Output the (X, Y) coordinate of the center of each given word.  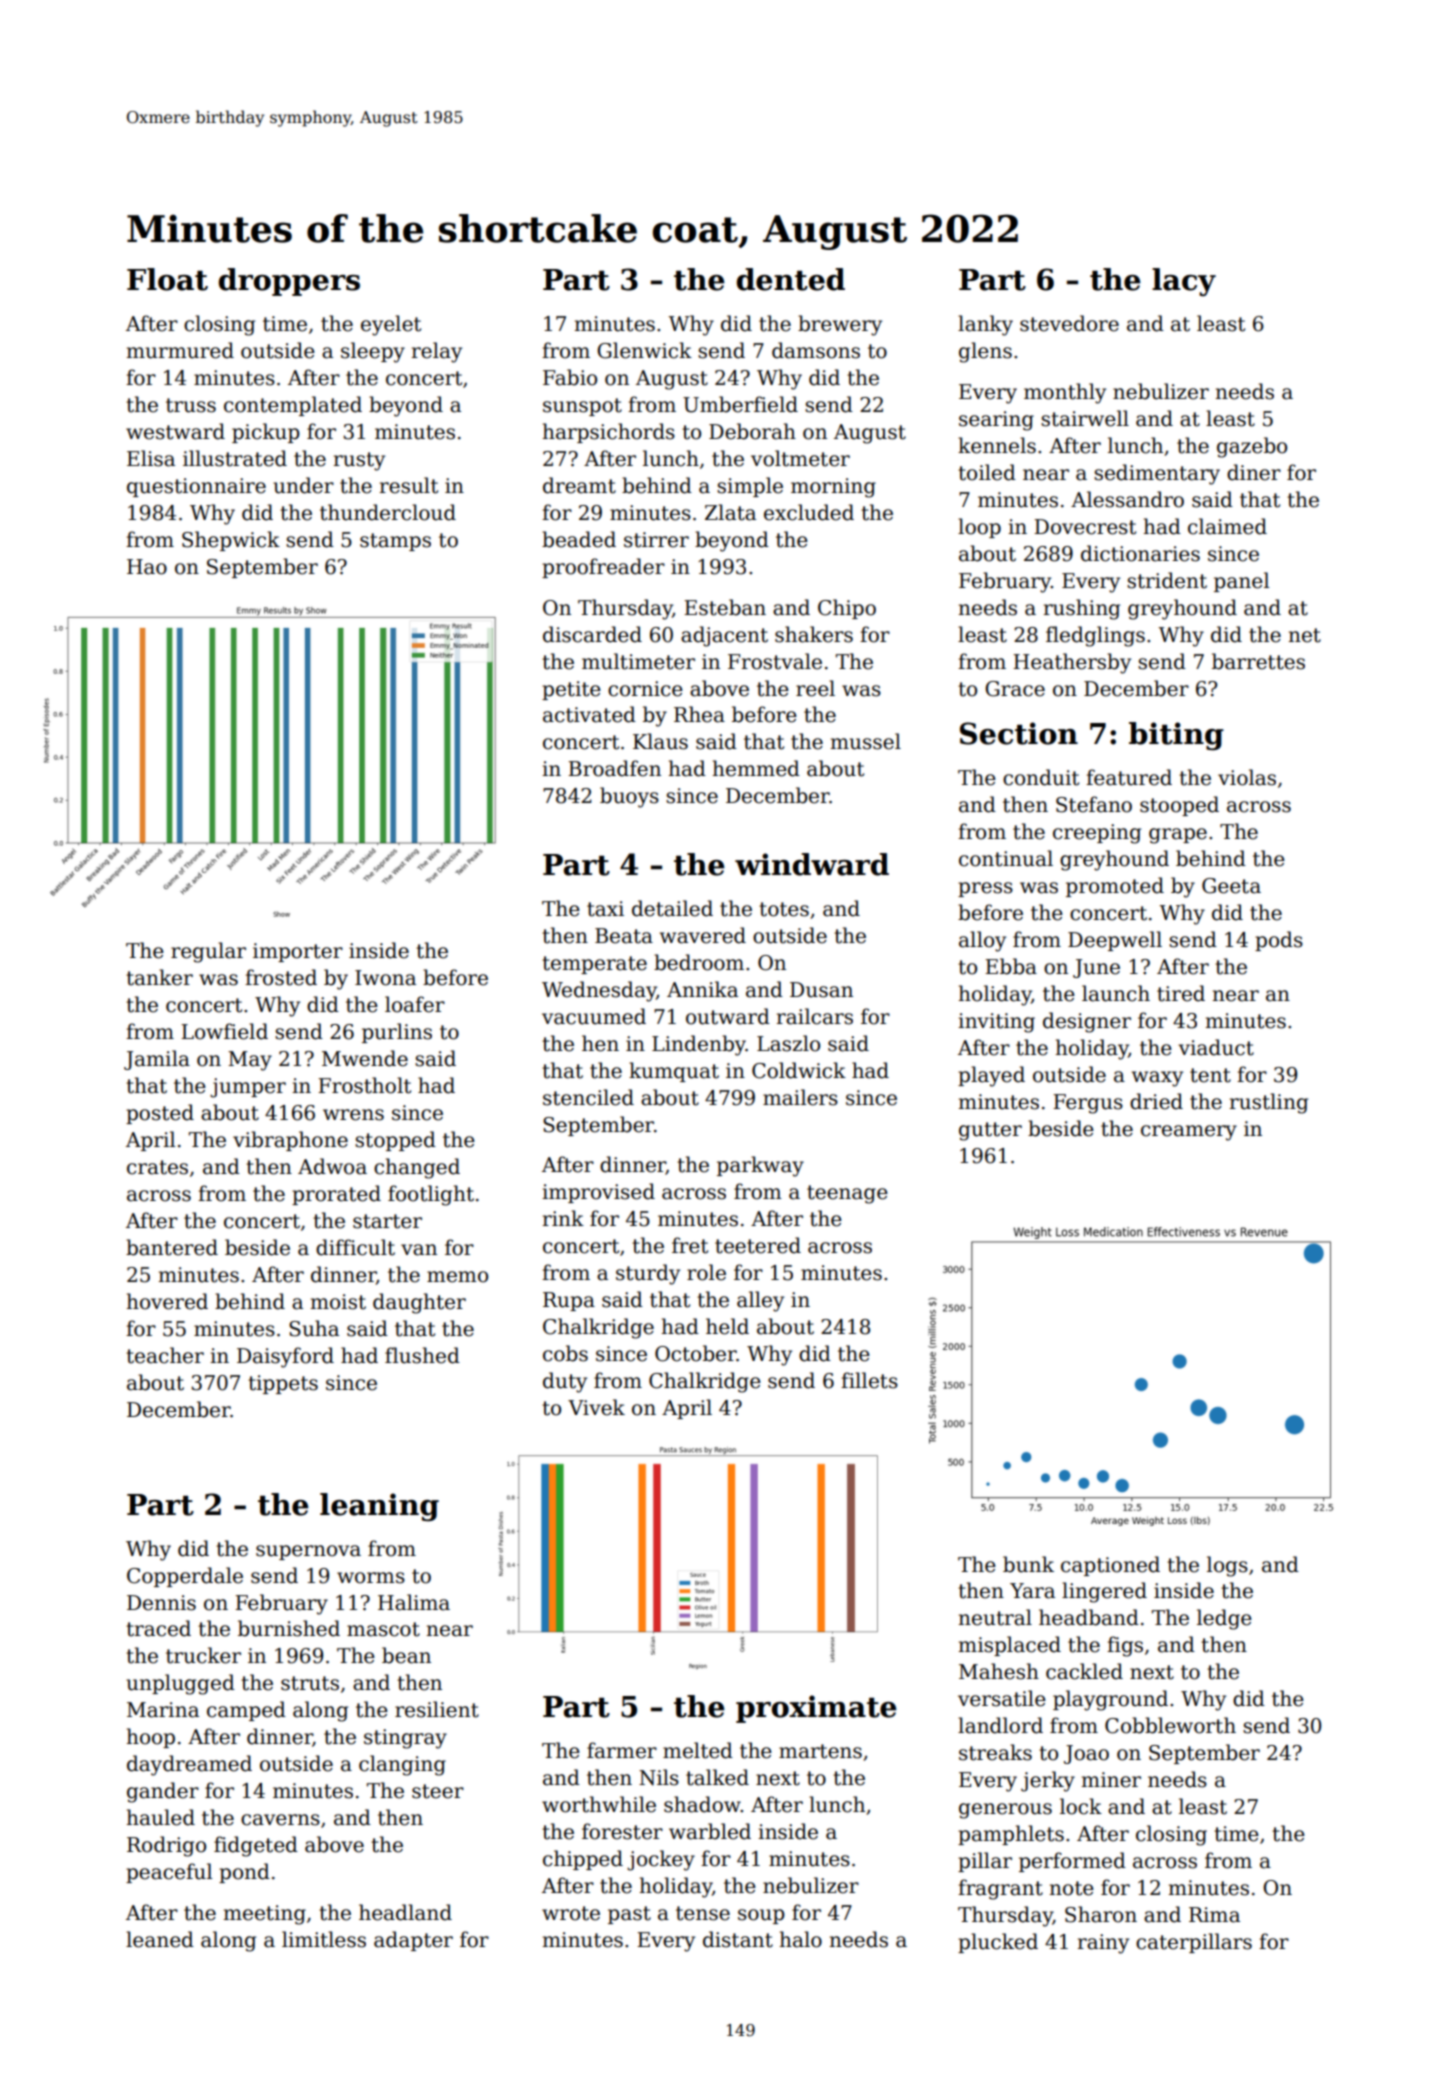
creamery (1189, 1133)
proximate (816, 1709)
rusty (359, 461)
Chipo (847, 609)
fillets (869, 1380)
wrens (353, 1115)
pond (244, 1873)
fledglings (1095, 636)
